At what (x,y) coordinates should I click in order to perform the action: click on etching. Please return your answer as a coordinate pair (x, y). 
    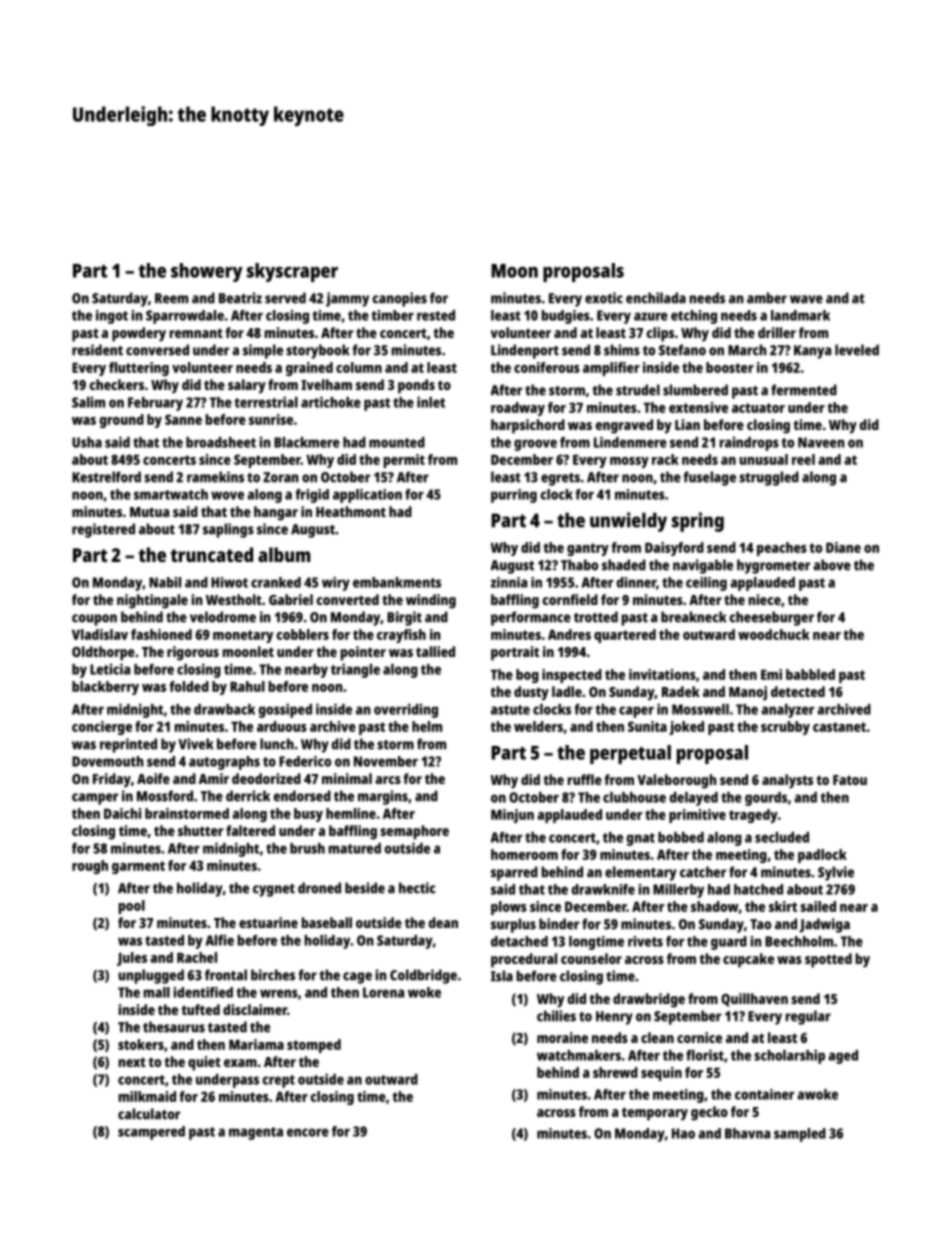
    Looking at the image, I should click on (694, 317).
